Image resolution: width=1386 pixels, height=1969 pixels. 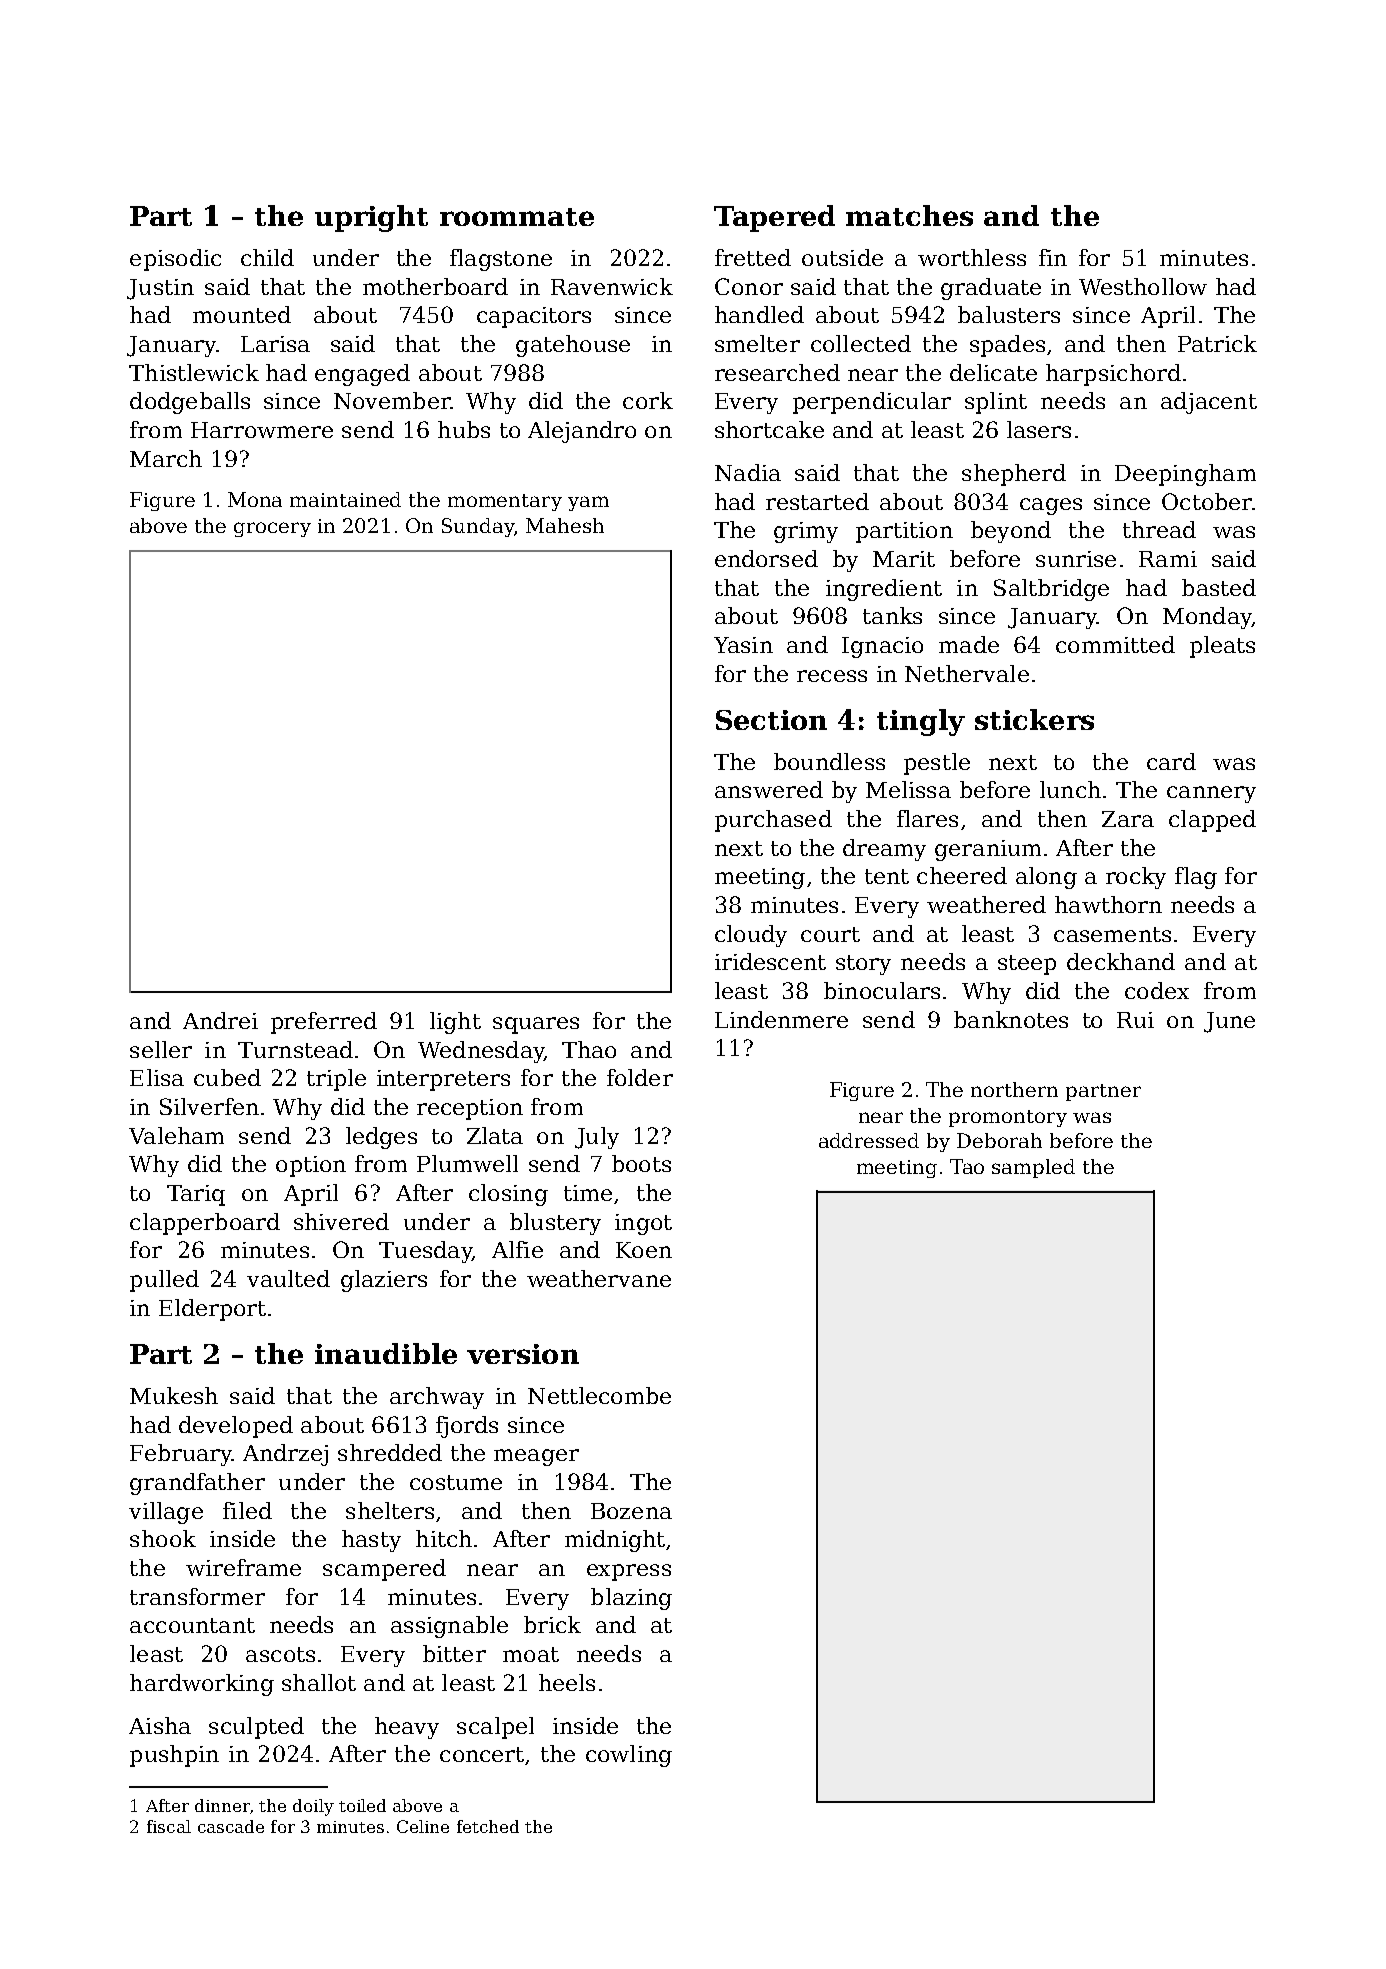 What do you see at coordinates (488, 1826) in the screenshot?
I see `fetched` at bounding box center [488, 1826].
